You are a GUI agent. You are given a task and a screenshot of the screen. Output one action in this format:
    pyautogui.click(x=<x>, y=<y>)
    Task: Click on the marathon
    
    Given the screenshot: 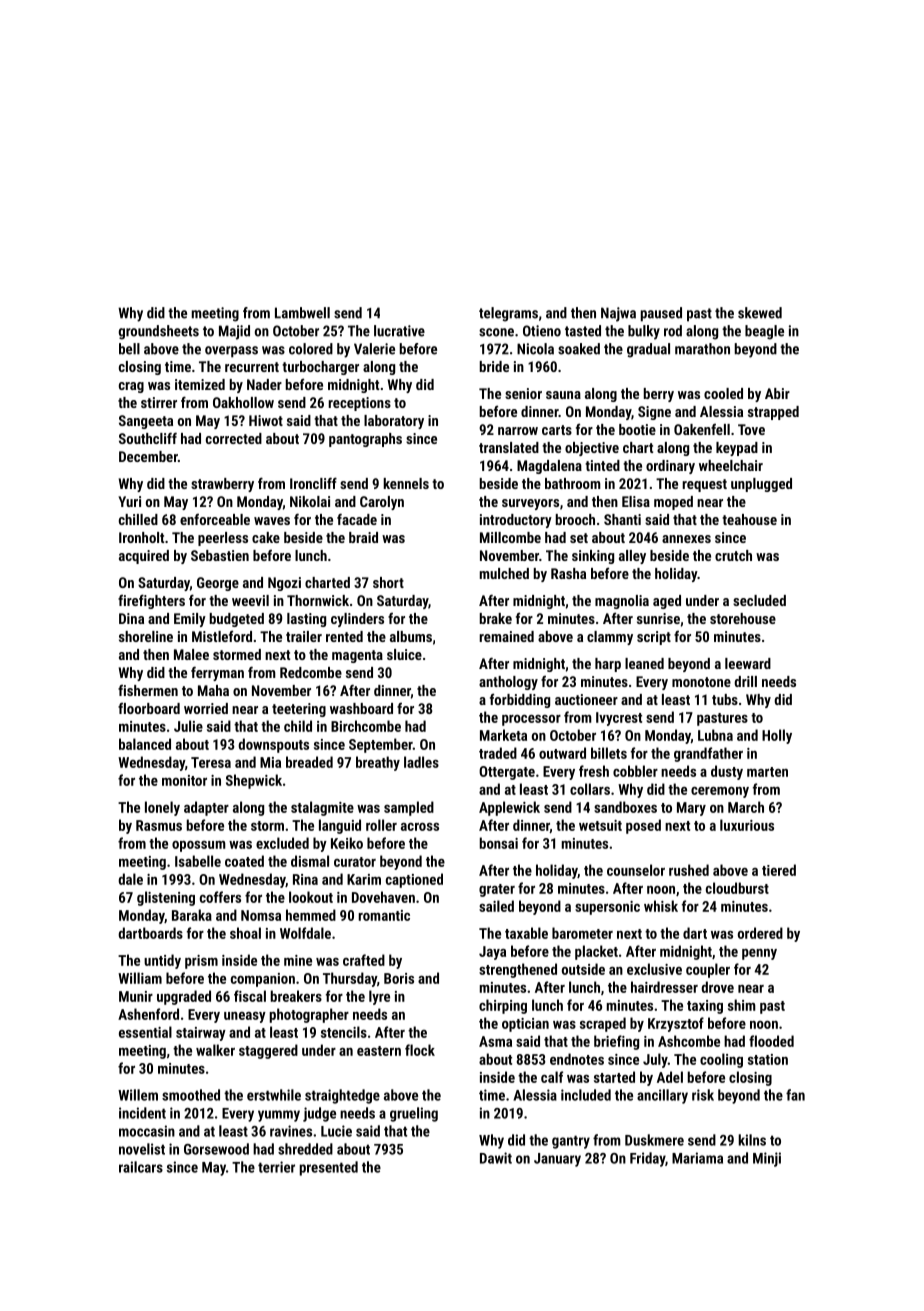 What is the action you would take?
    pyautogui.click(x=702, y=349)
